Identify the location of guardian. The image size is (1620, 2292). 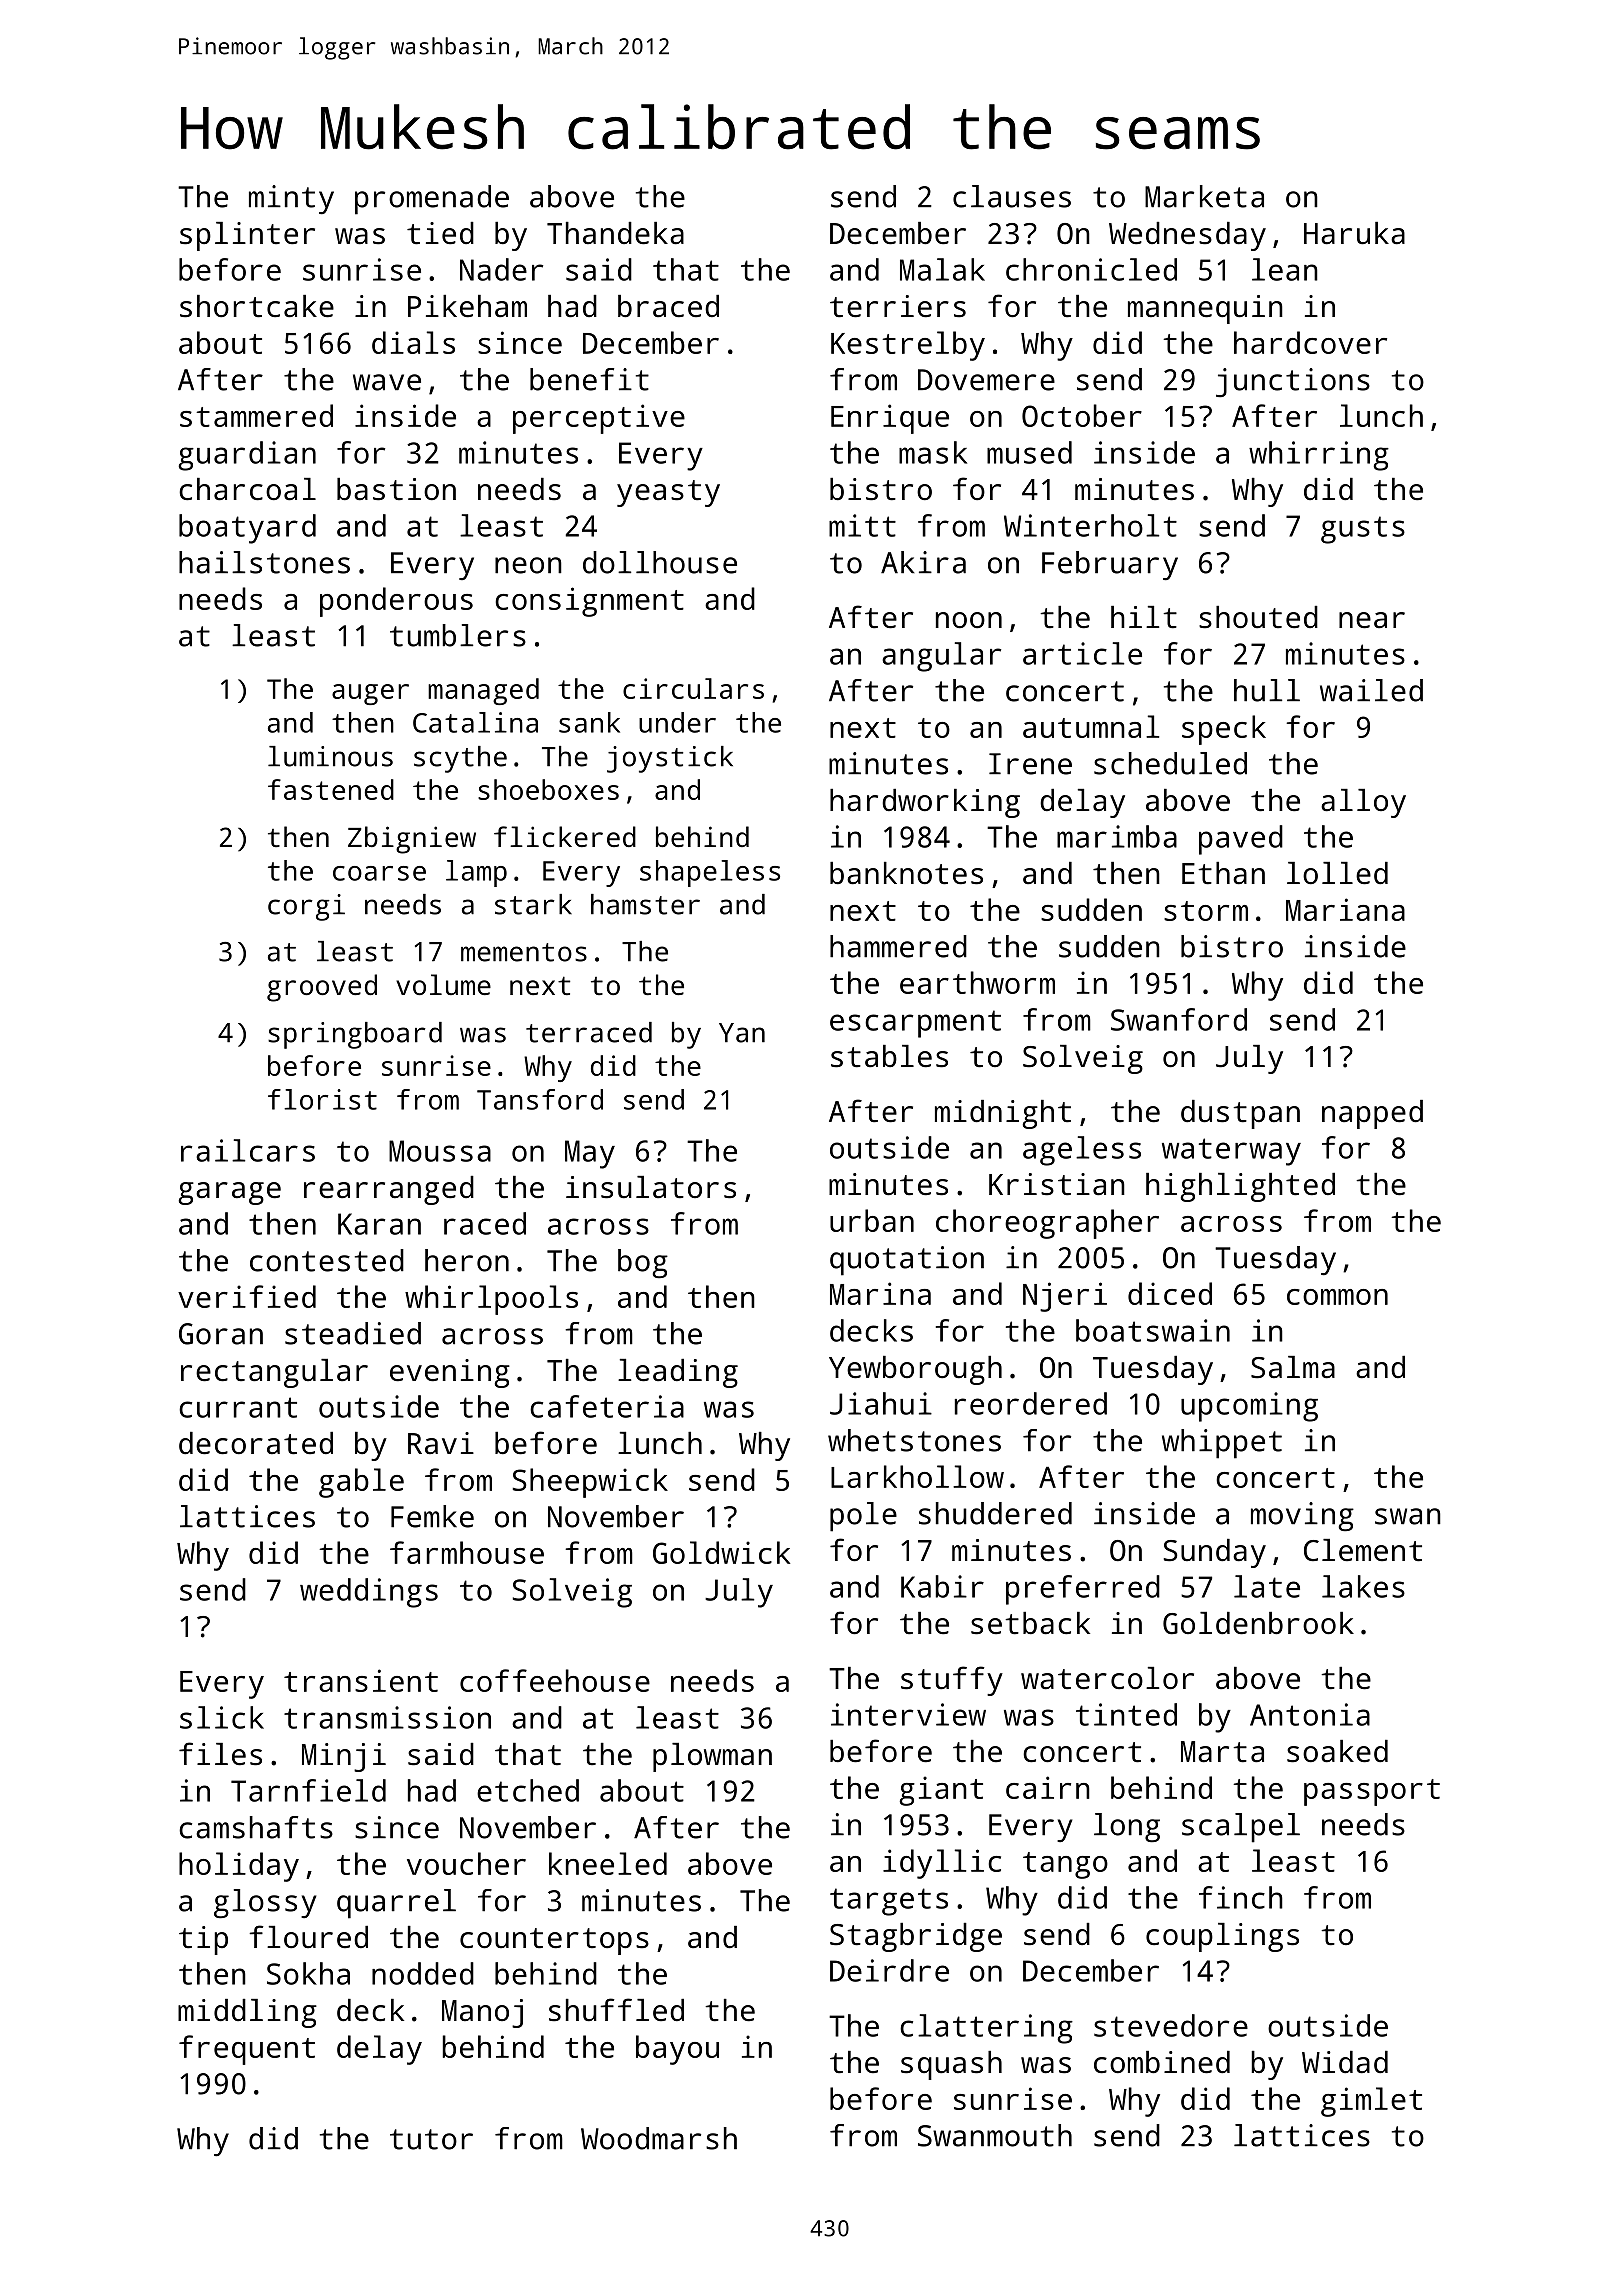
(247, 456).
